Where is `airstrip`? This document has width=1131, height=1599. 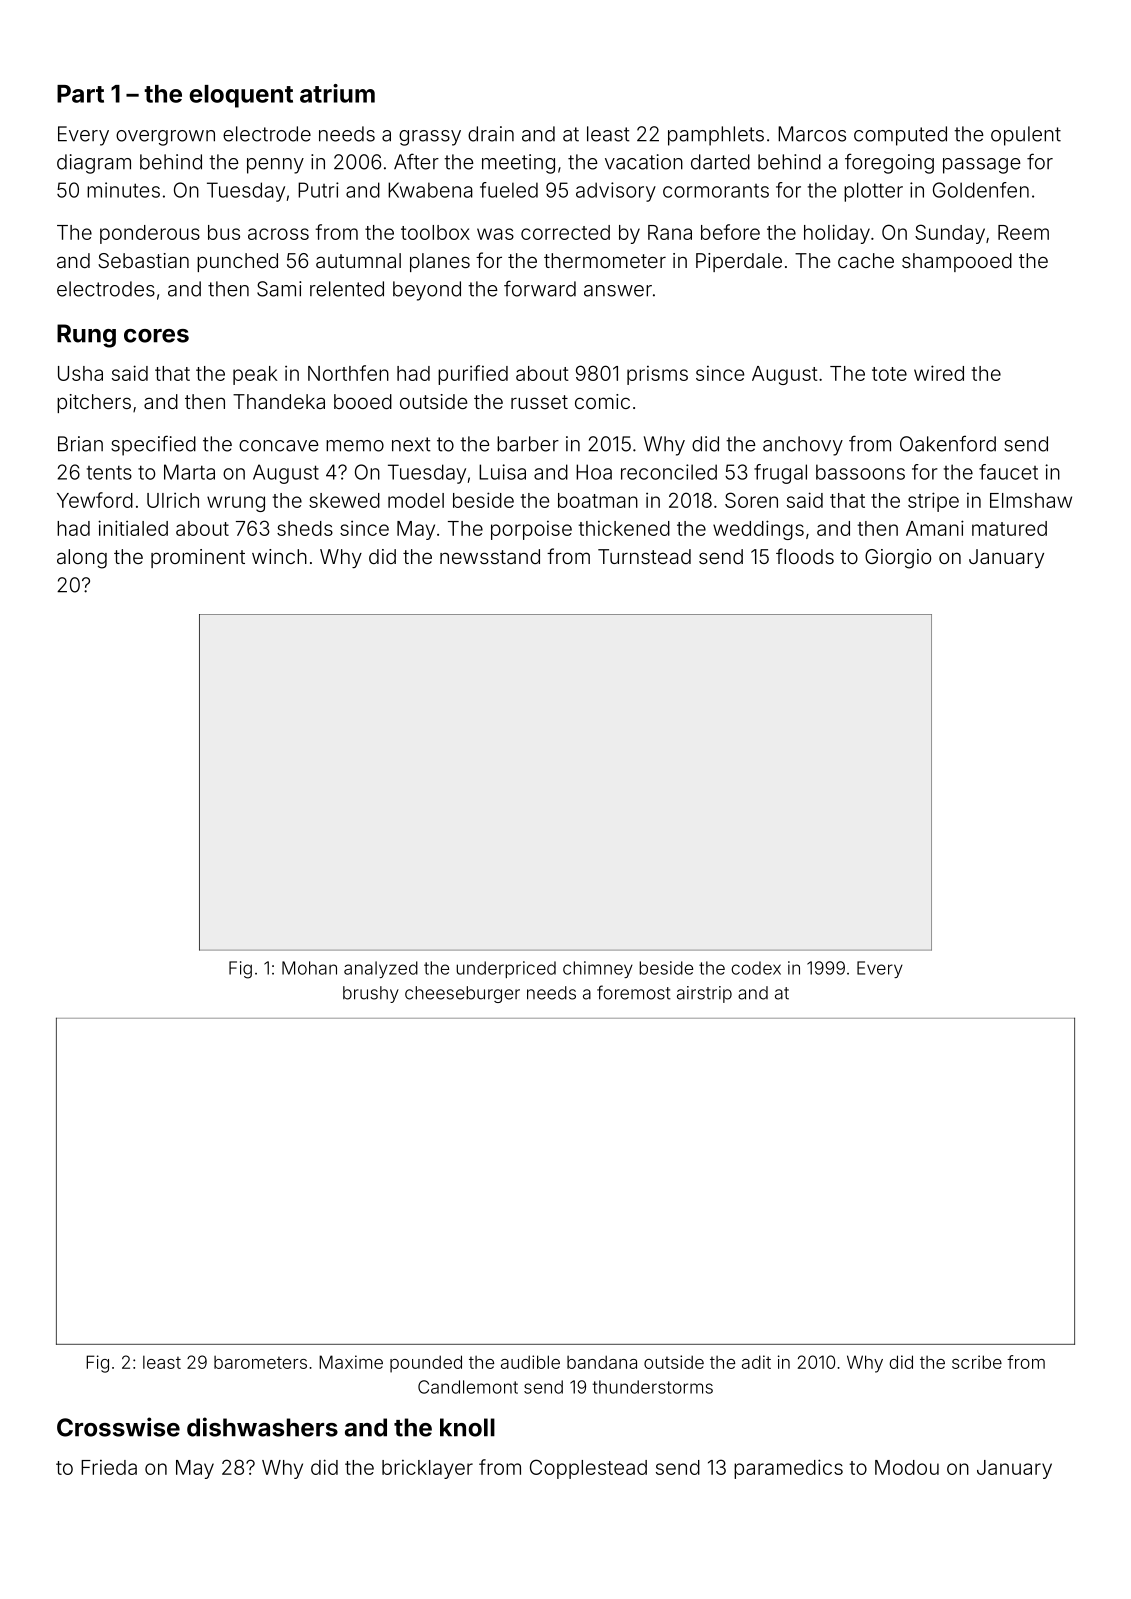 airstrip is located at coordinates (704, 994).
